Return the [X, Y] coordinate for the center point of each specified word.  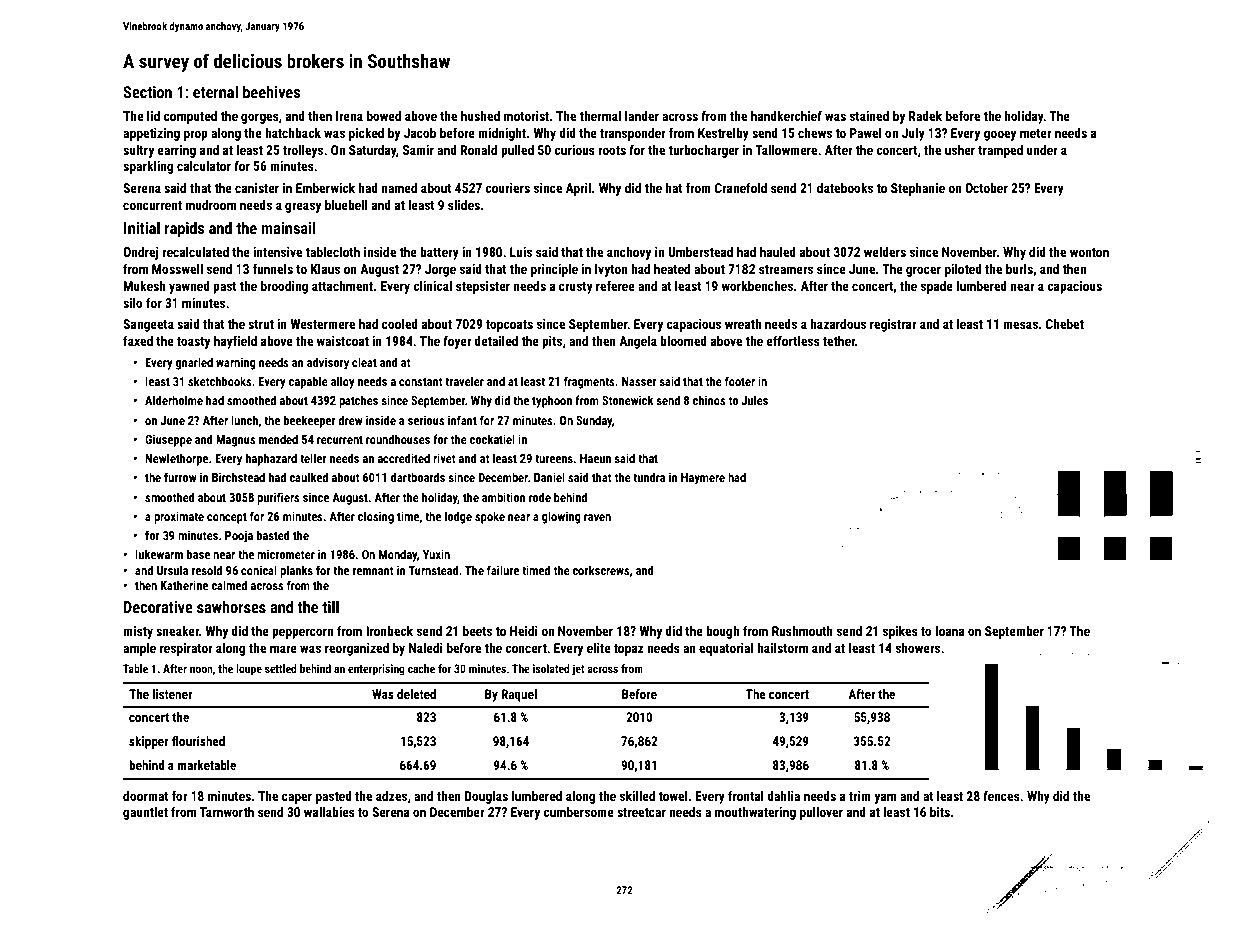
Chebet [1065, 324]
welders [885, 252]
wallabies [329, 812]
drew [350, 420]
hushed [480, 116]
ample [139, 649]
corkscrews [601, 570]
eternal [215, 91]
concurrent [152, 205]
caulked [308, 477]
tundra [649, 477]
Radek [925, 116]
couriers [507, 188]
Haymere [703, 479]
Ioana [950, 631]
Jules [754, 400]
